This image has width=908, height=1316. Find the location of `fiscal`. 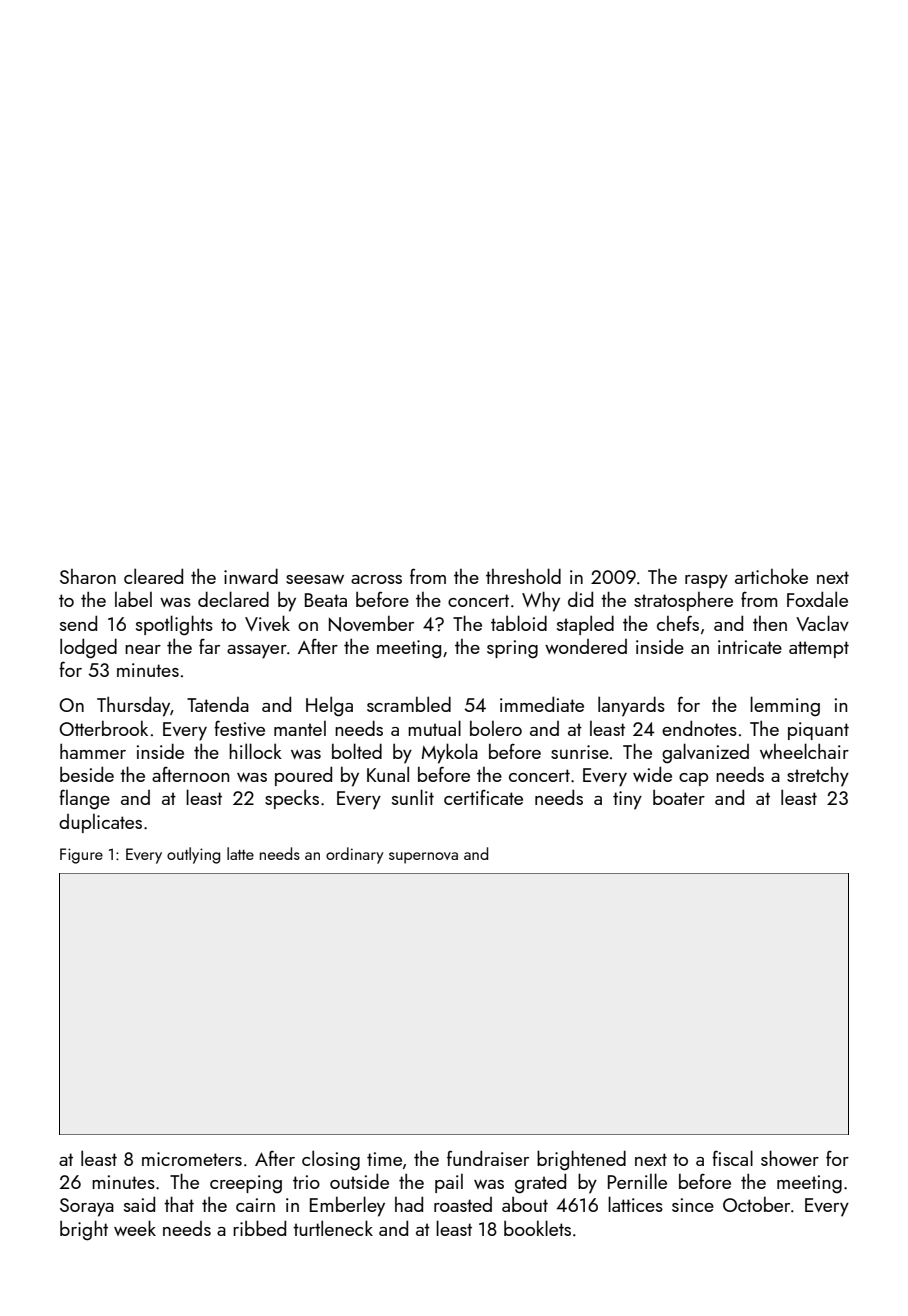

fiscal is located at coordinates (732, 1158).
